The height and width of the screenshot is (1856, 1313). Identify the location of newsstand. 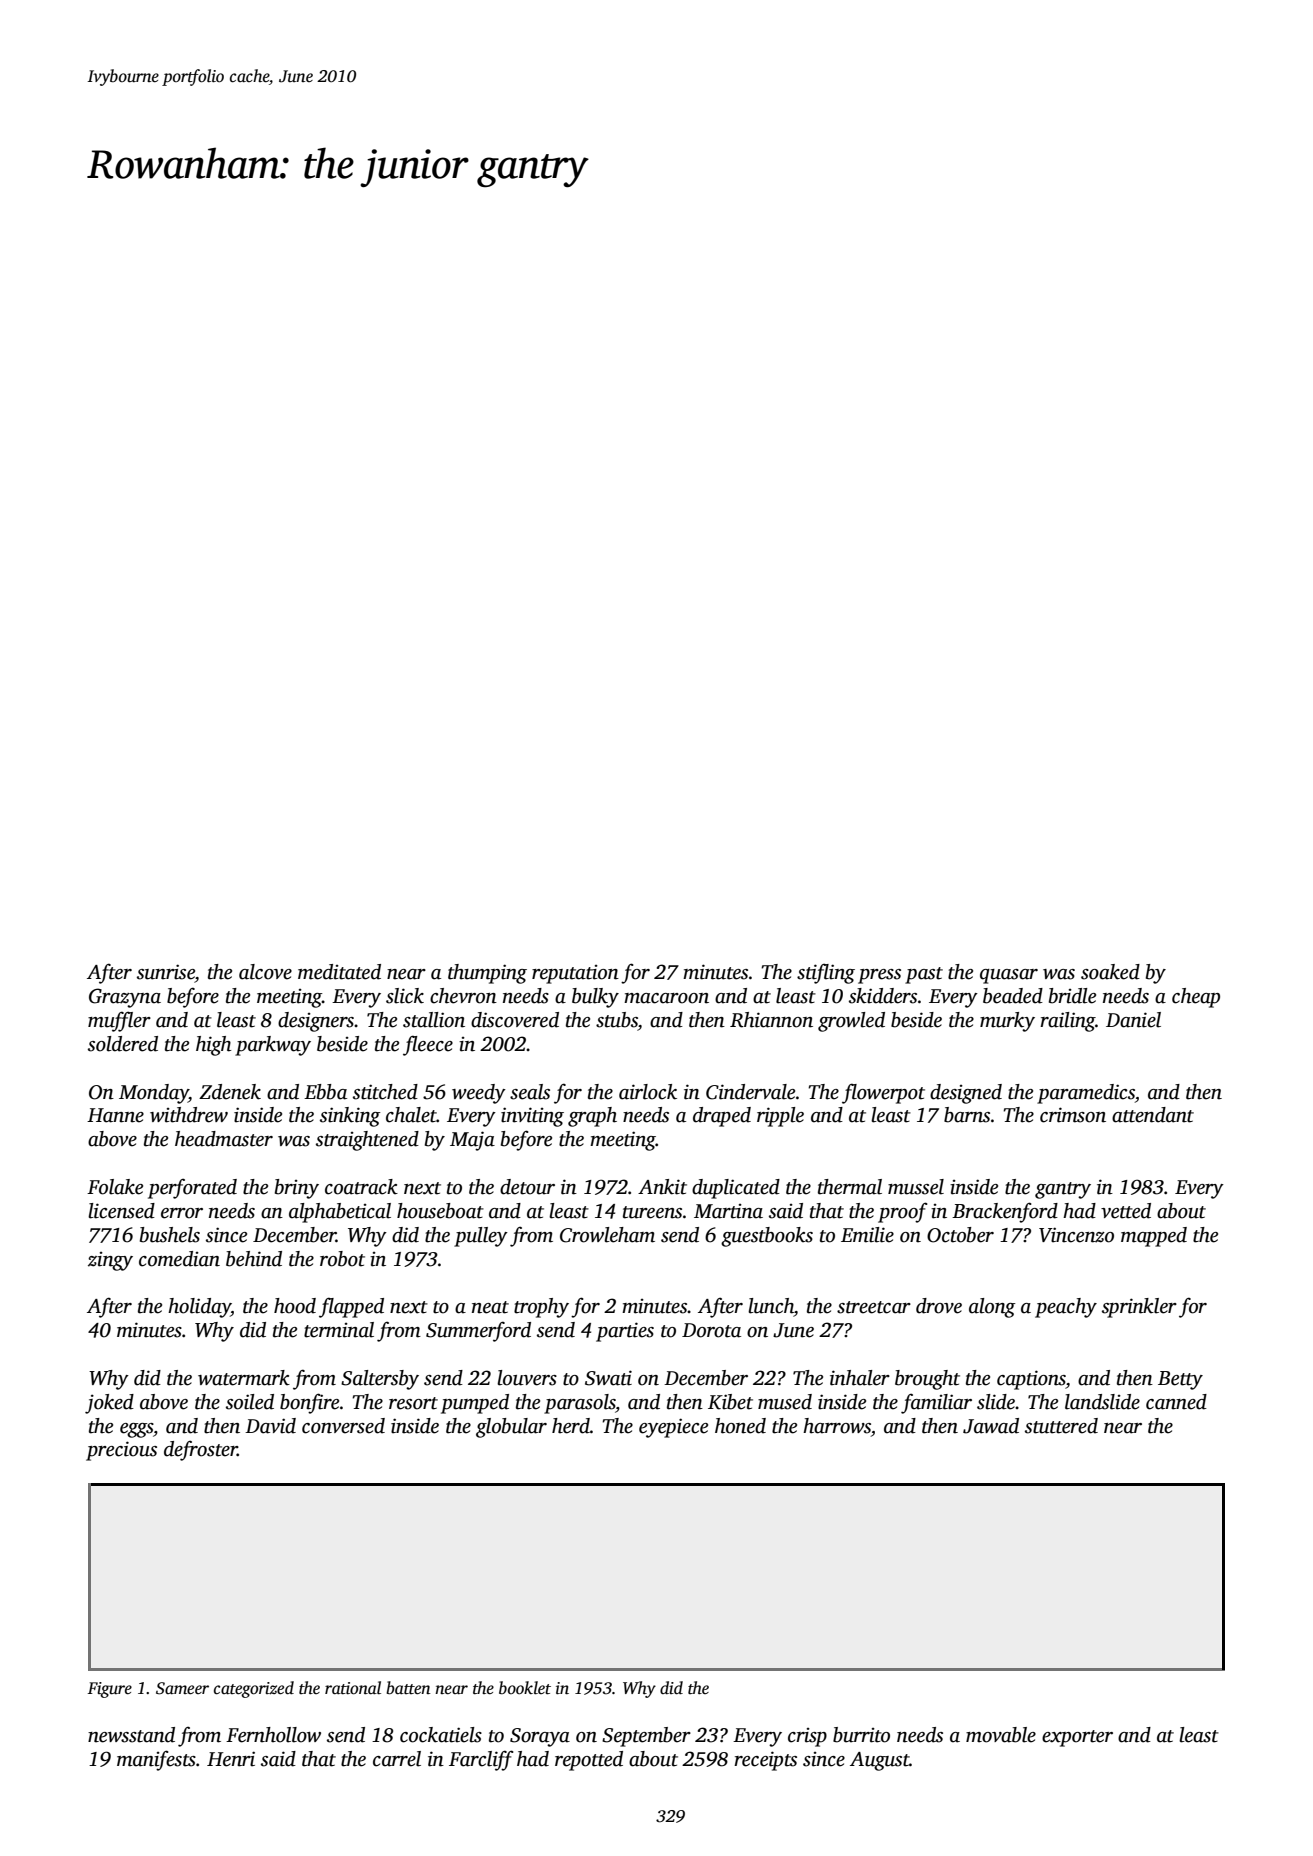
(131, 1735).
